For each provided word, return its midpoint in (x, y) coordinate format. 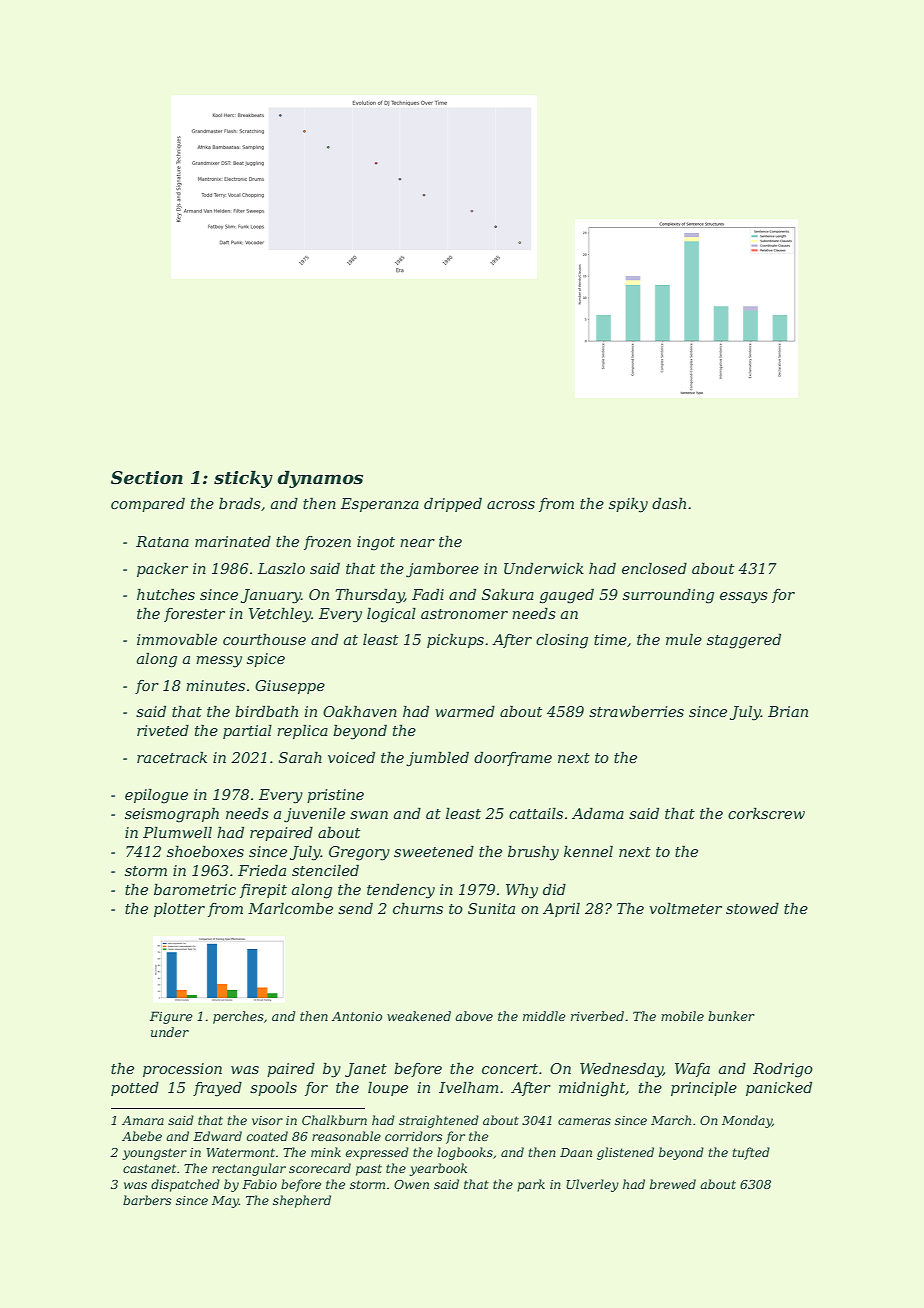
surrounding (668, 596)
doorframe (513, 758)
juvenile (314, 815)
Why (522, 891)
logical (391, 615)
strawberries (636, 711)
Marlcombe (290, 908)
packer (162, 569)
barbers (147, 1200)
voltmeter (685, 908)
